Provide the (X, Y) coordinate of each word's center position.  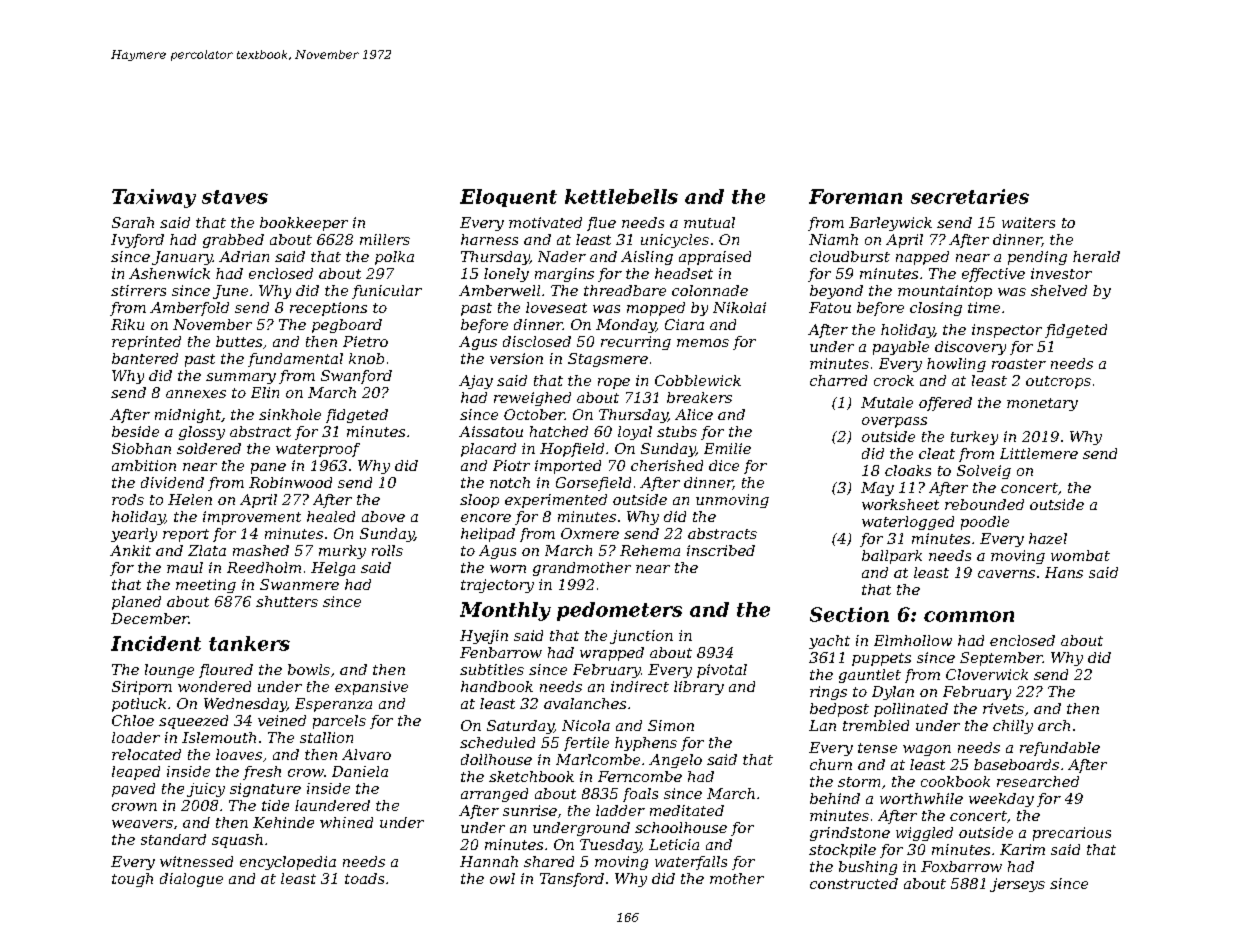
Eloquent (508, 198)
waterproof (318, 450)
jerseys (1017, 885)
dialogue (191, 880)
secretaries (970, 196)
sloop (479, 501)
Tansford (572, 880)
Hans (1064, 572)
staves (235, 197)
